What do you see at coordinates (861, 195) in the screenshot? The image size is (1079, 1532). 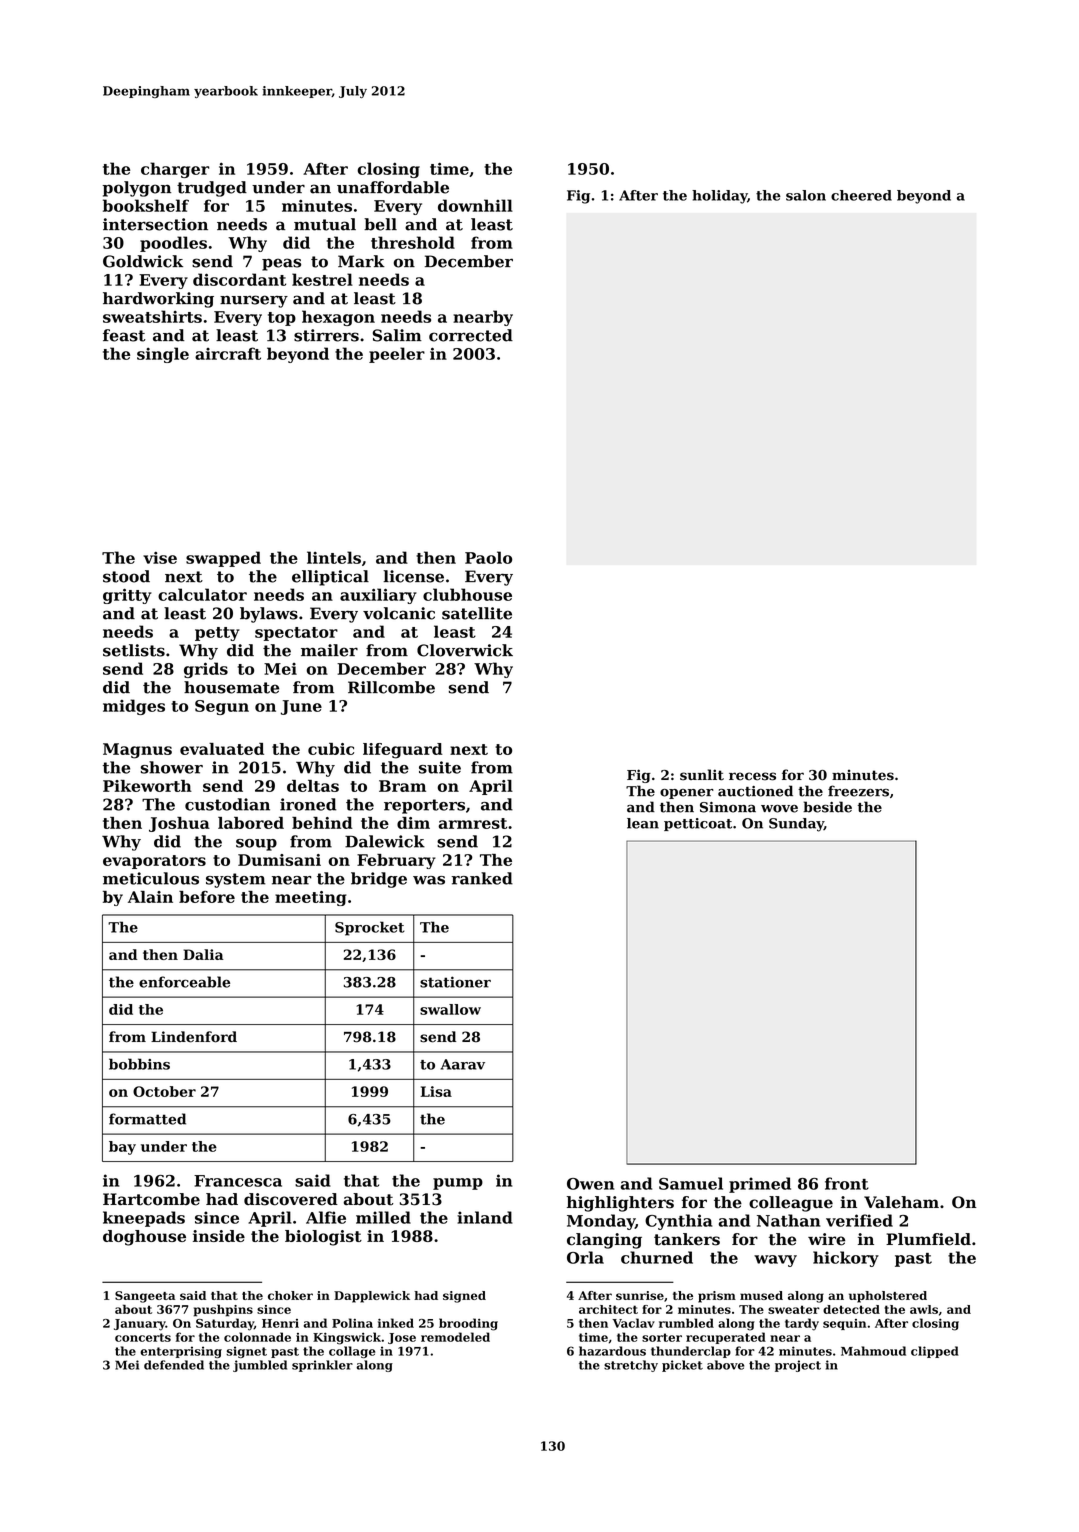 I see `cheered` at bounding box center [861, 195].
